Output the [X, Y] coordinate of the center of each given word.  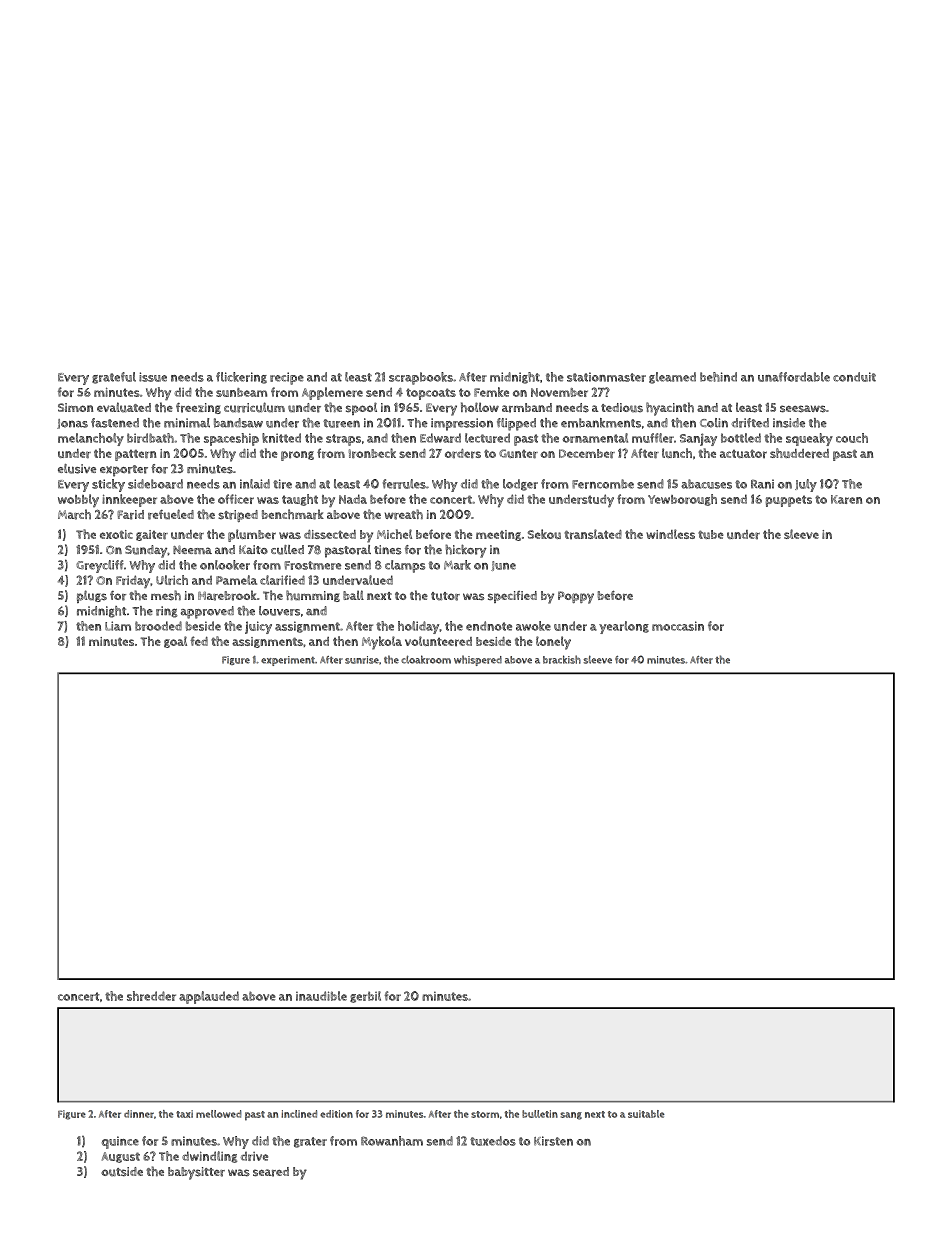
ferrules [404, 484]
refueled [171, 514]
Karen [846, 499]
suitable [646, 1114]
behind [718, 377]
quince [120, 1142]
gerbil [365, 997]
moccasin [678, 626]
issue [153, 377]
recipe [287, 378]
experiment [288, 661]
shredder [151, 996]
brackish [562, 659]
